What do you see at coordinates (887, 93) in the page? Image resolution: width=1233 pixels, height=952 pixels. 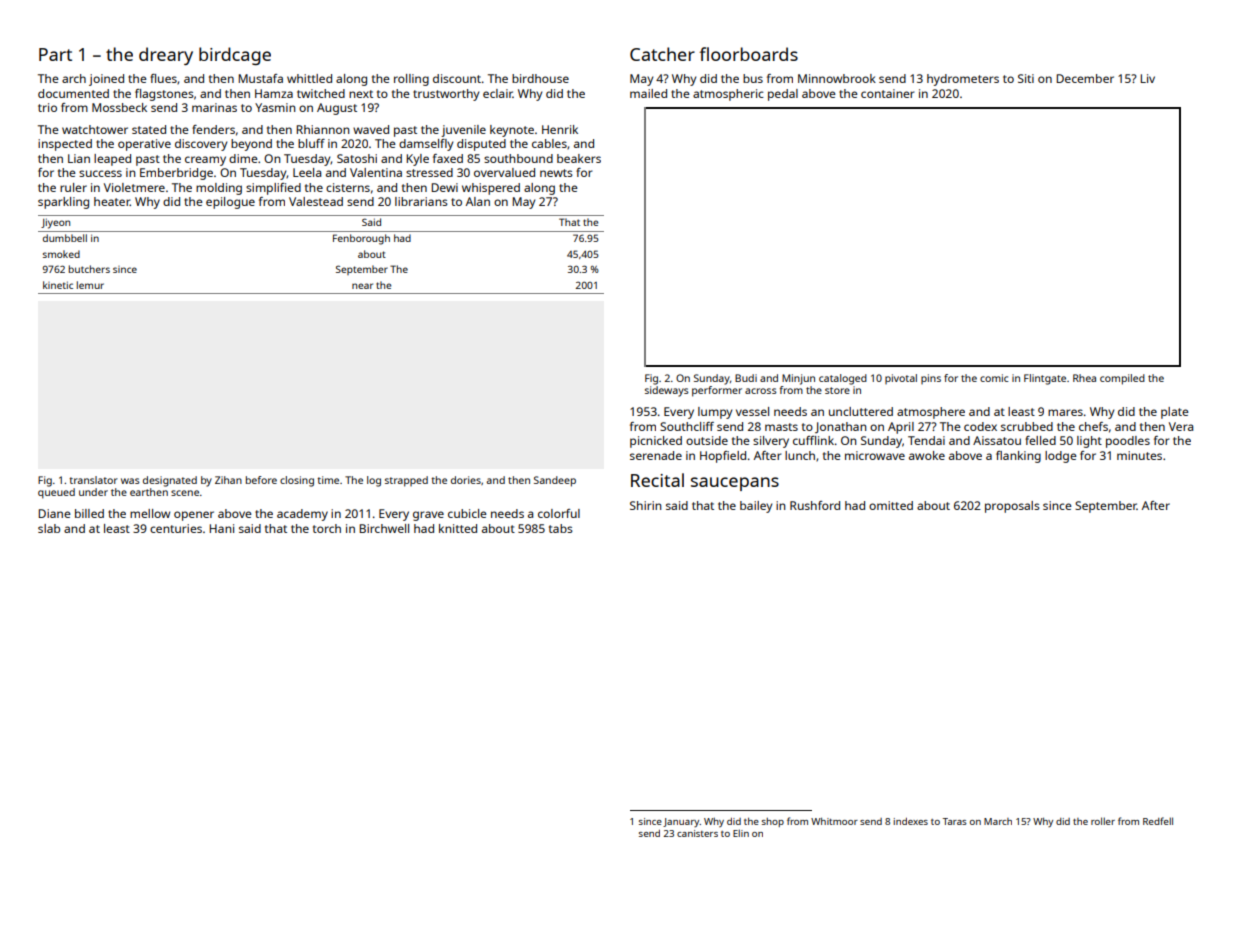 I see `container` at bounding box center [887, 93].
